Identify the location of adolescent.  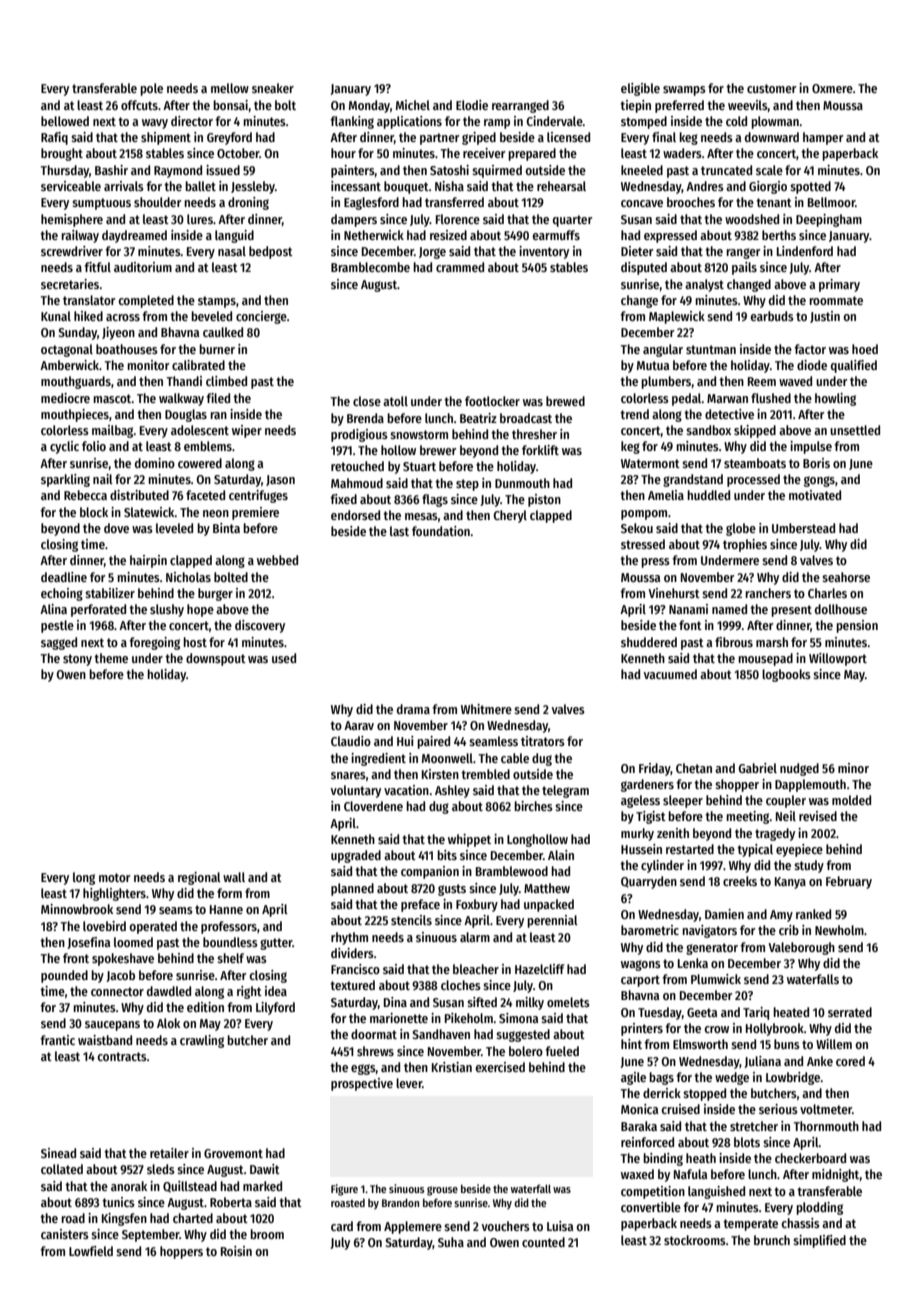
(200, 430).
